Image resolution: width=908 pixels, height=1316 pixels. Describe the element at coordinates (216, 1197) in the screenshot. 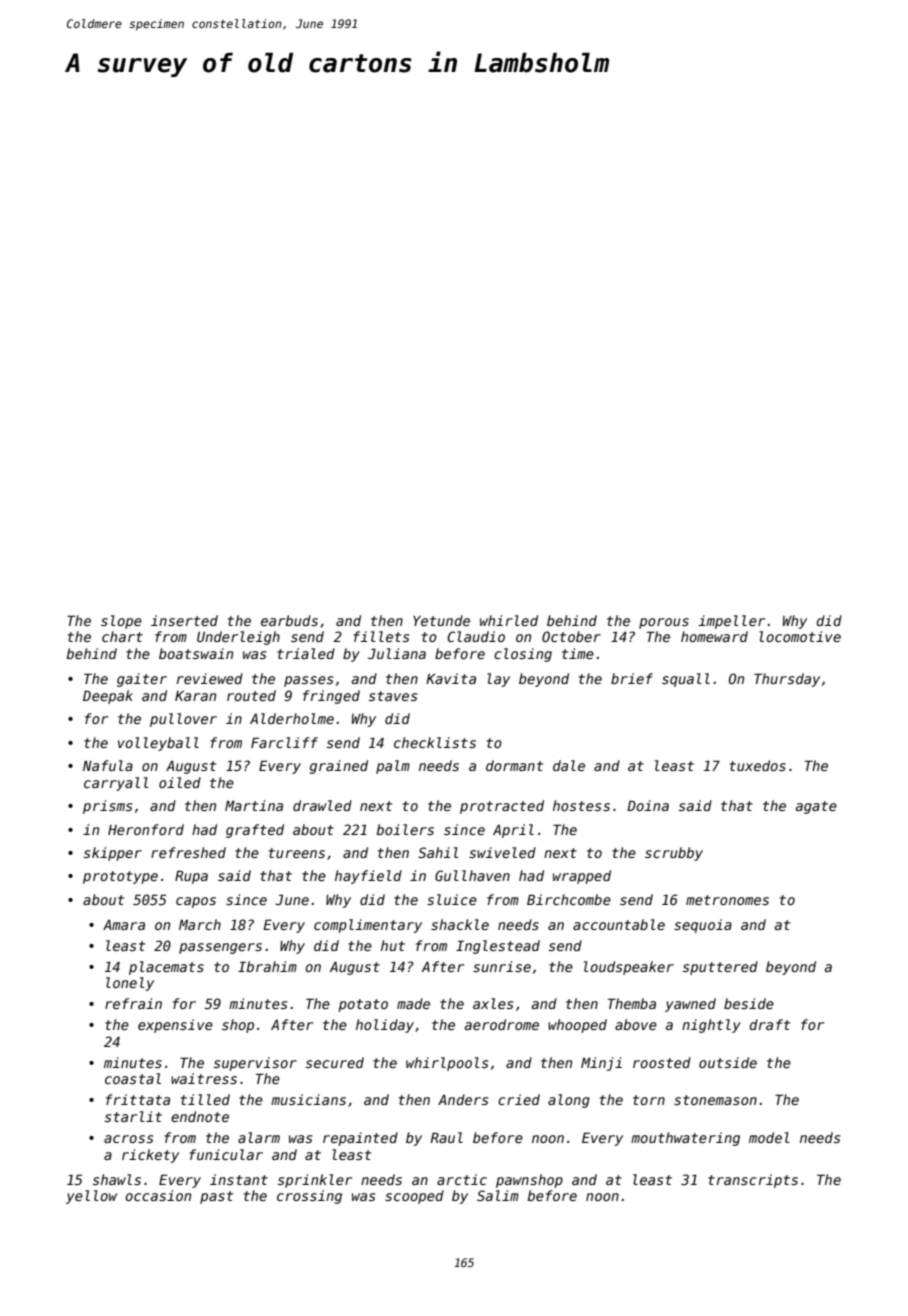

I see `past` at that location.
